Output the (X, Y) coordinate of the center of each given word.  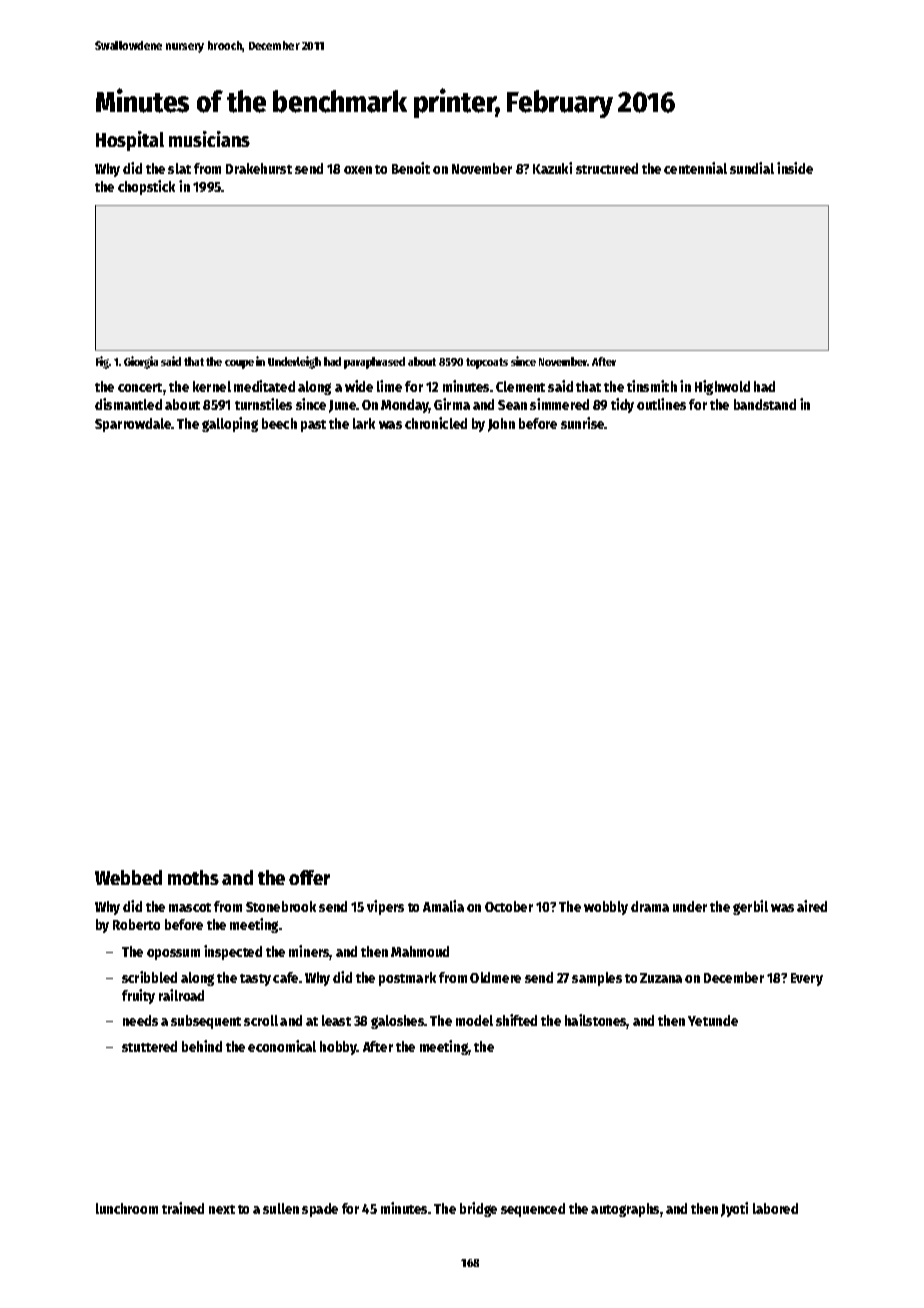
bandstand (765, 404)
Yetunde (713, 1020)
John (501, 425)
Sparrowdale (133, 425)
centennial (695, 168)
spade (320, 1210)
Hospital (130, 141)
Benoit (411, 168)
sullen (281, 1208)
